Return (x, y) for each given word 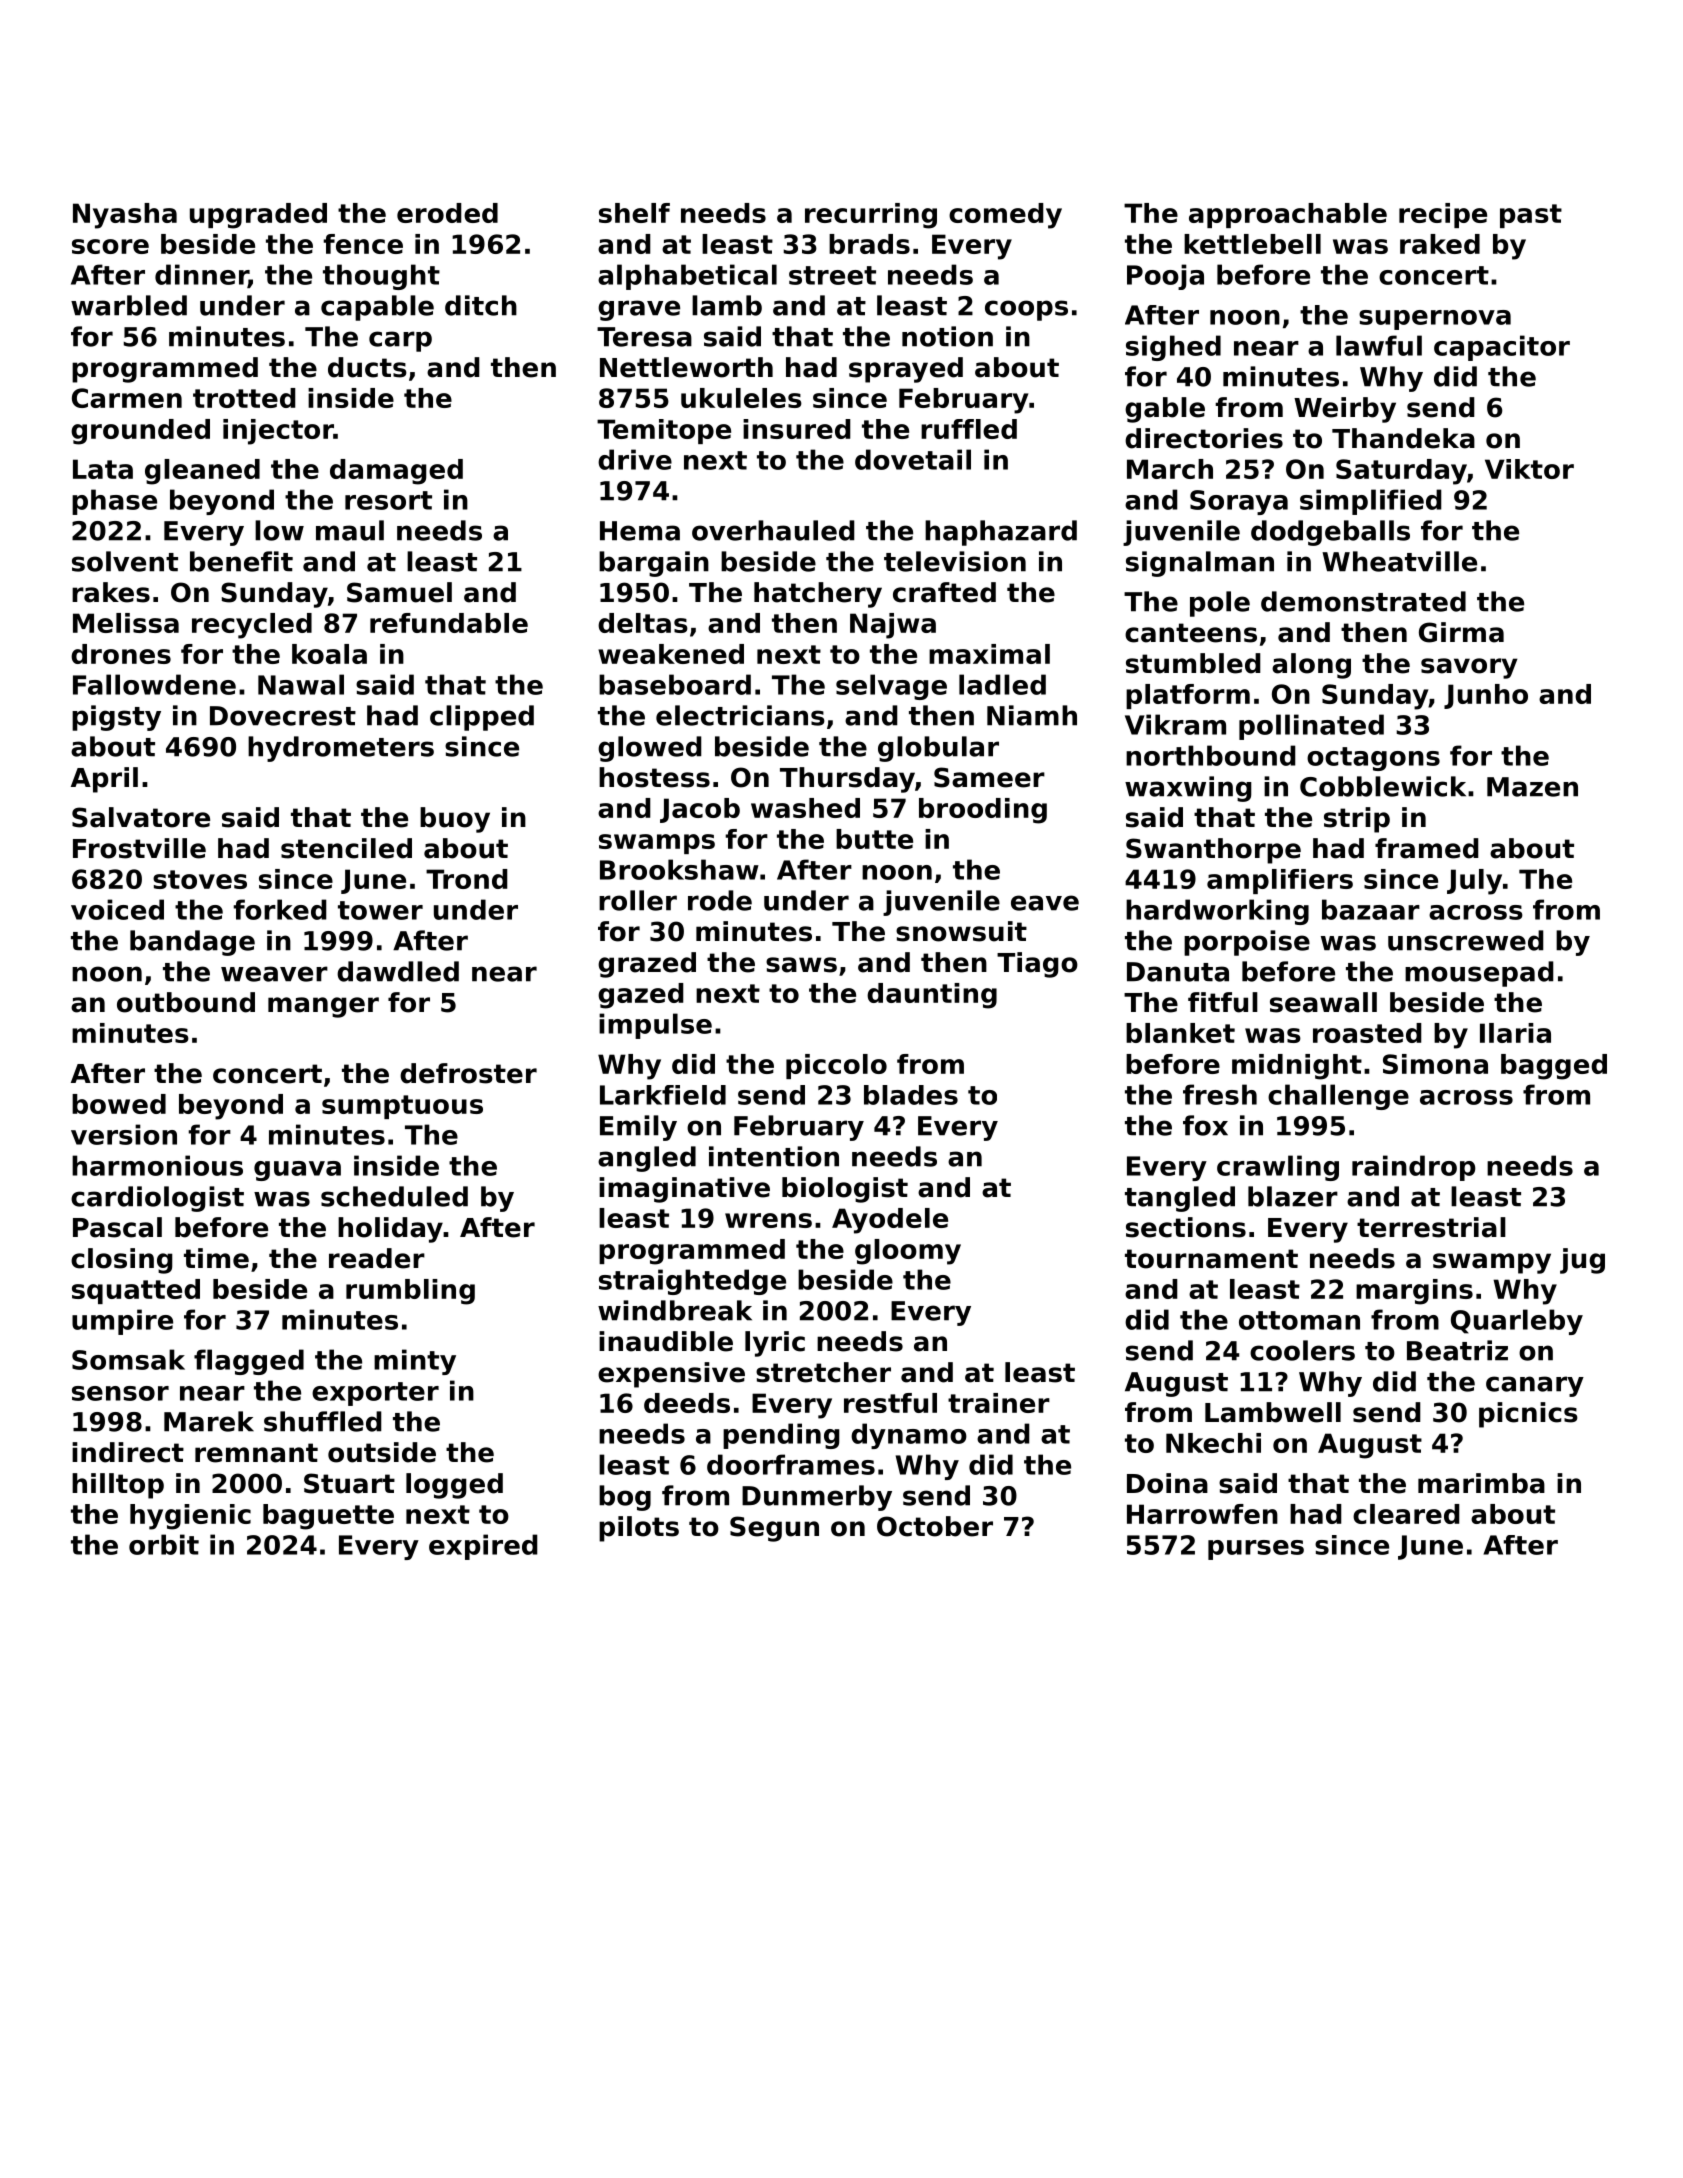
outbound (186, 1002)
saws (801, 965)
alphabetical (687, 277)
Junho (1486, 696)
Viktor (1529, 469)
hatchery (818, 595)
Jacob (700, 810)
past (1531, 216)
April (104, 780)
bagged (1554, 1067)
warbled (129, 305)
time (216, 1258)
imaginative (684, 1190)
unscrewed (1466, 940)
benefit (241, 561)
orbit (164, 1544)
